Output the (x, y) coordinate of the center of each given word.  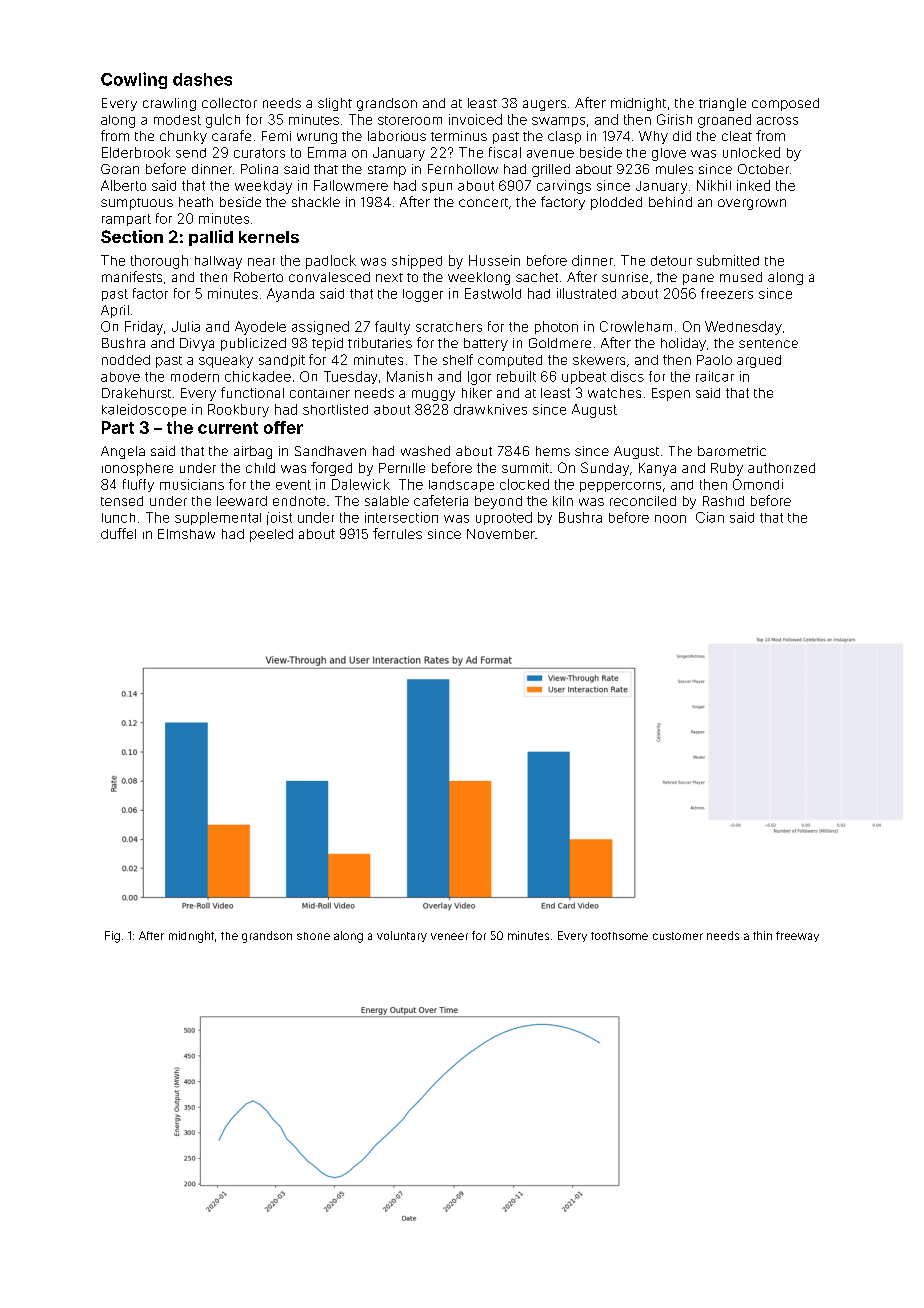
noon (670, 519)
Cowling (134, 80)
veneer (449, 936)
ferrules (397, 533)
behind (670, 202)
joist (279, 518)
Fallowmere (351, 185)
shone (313, 936)
